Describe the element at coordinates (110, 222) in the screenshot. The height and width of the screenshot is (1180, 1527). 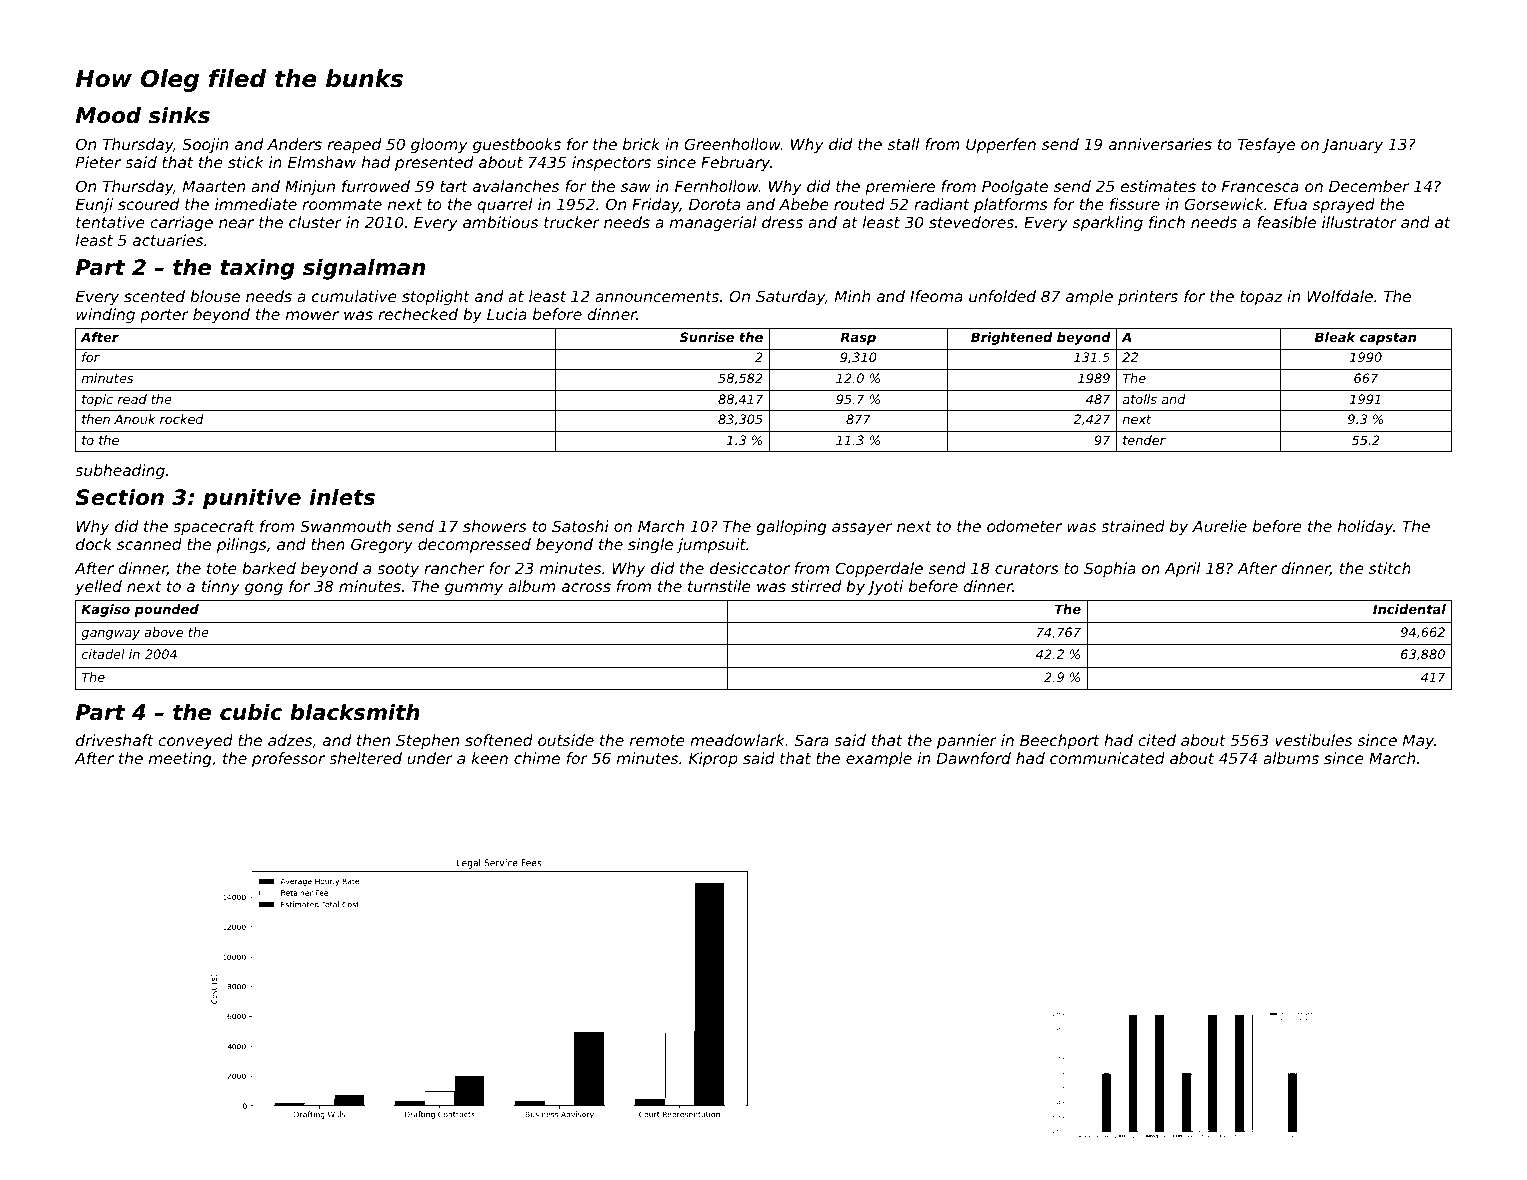
I see `tentative` at that location.
